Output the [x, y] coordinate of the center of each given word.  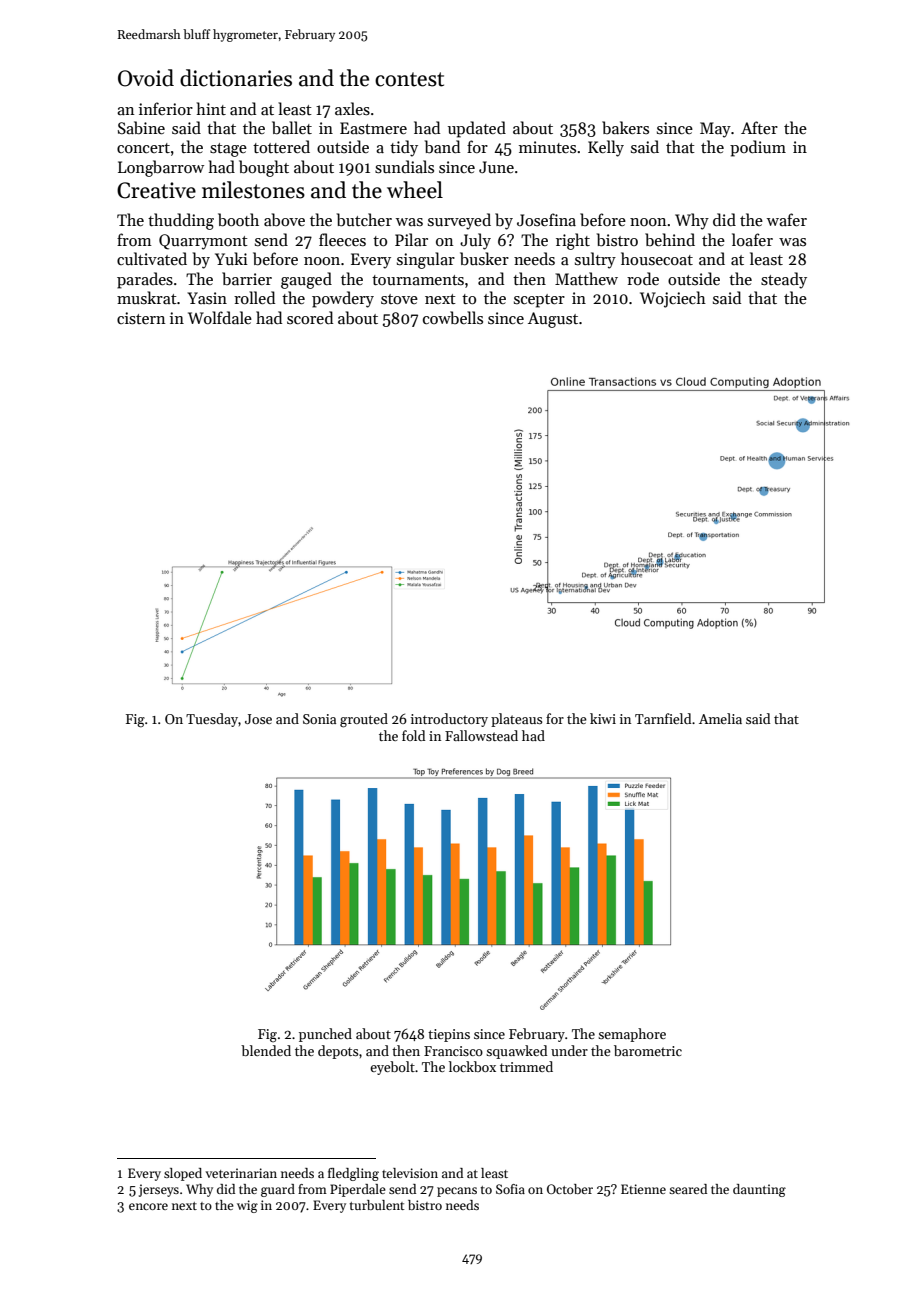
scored [310, 317]
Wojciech [673, 299]
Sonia [319, 719]
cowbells [453, 317]
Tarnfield [663, 718]
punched [325, 1035]
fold [413, 735]
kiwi [603, 718]
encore [148, 1206]
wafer [787, 219]
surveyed [459, 221]
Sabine [141, 128]
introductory [449, 720]
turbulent [377, 1205]
